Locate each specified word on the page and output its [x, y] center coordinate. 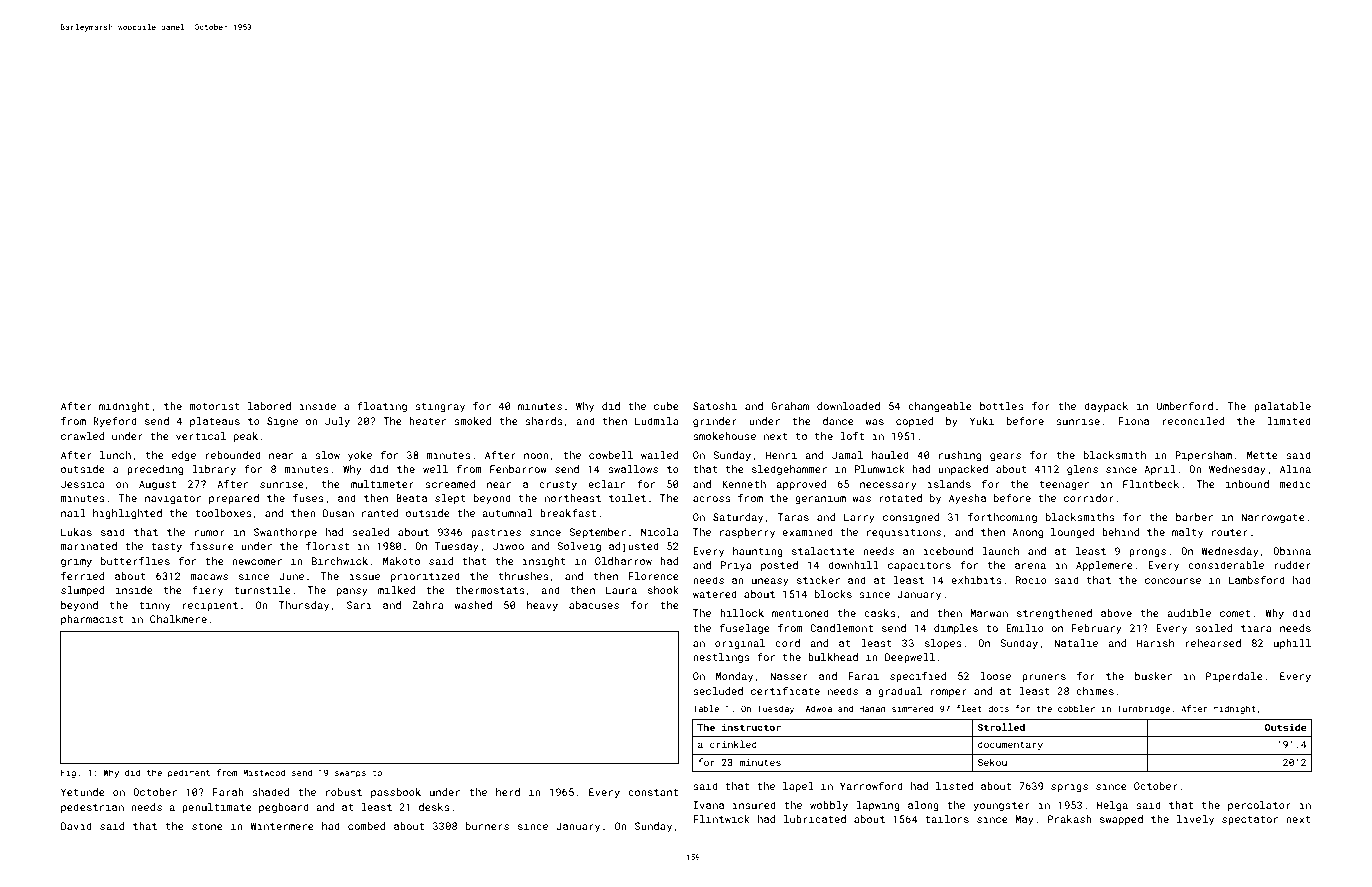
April [1160, 470]
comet [1235, 613]
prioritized [425, 577]
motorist [214, 406]
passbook [396, 793]
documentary [1010, 745]
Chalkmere [178, 619]
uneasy [770, 582]
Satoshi [715, 406]
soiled [1213, 628]
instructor [751, 727]
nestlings [721, 658]
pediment [189, 773]
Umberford [1184, 406]
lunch [115, 455]
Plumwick [880, 469]
